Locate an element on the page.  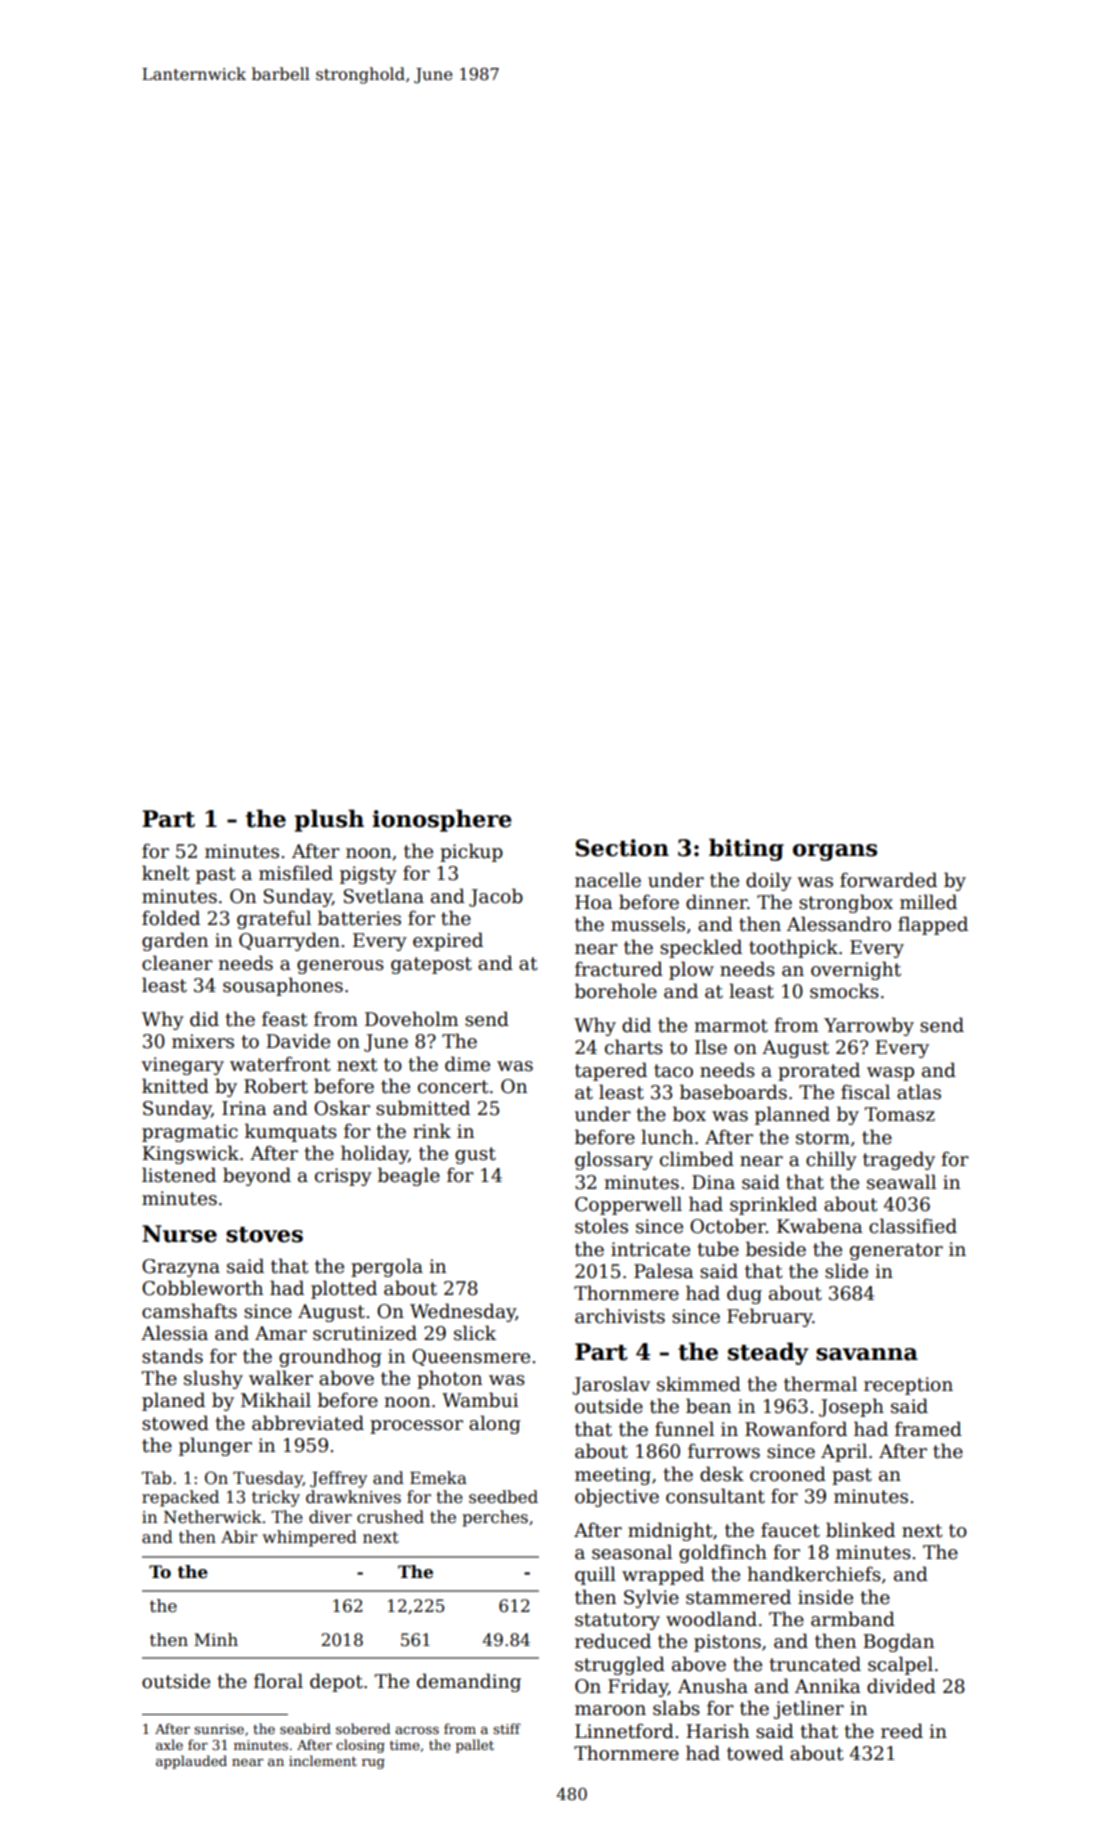
Section is located at coordinates (622, 848).
